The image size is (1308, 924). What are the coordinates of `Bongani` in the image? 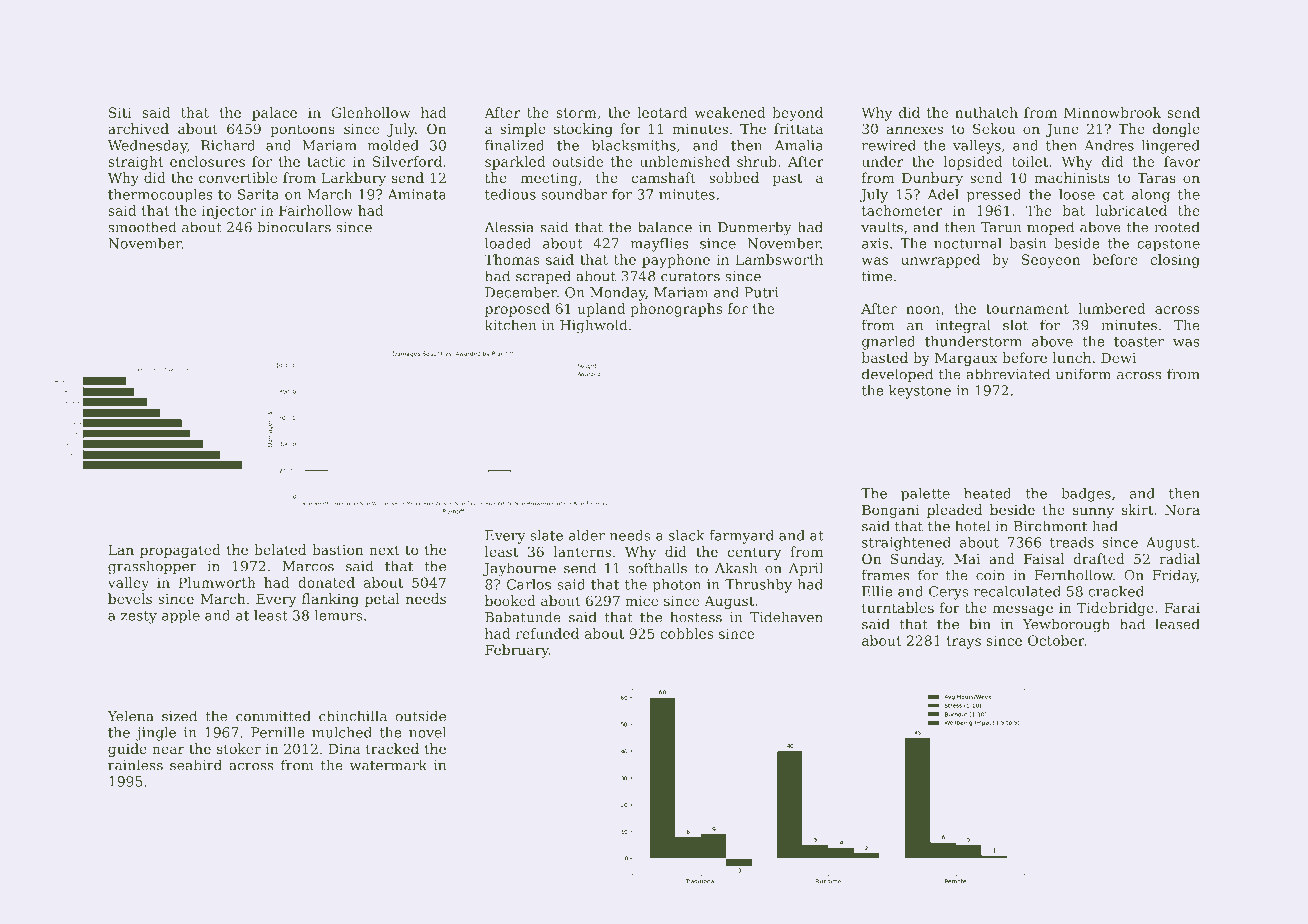 It's located at (891, 511).
